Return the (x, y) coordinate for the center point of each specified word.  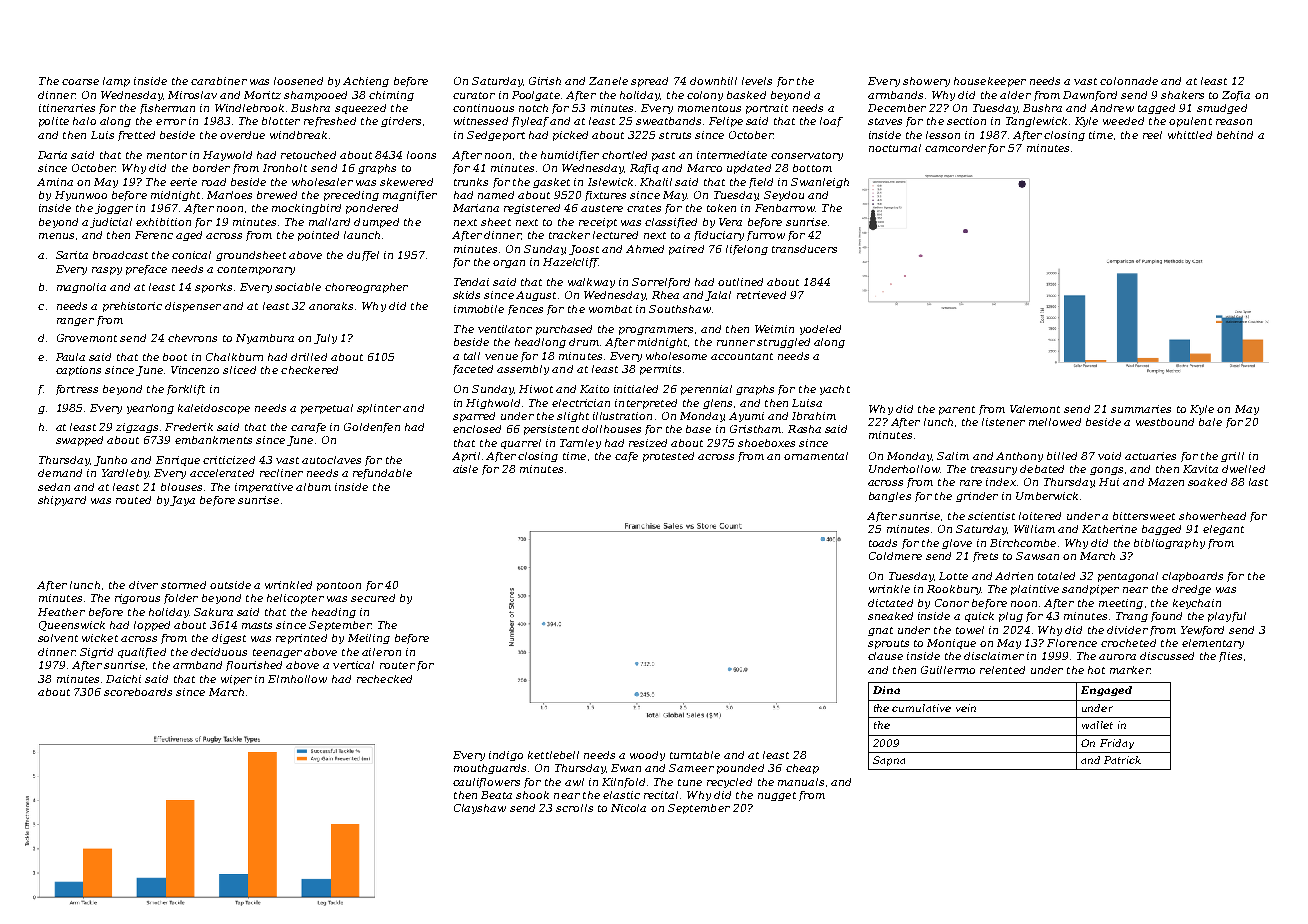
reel (1152, 135)
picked (570, 136)
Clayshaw (480, 809)
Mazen (1166, 482)
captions (78, 371)
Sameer (691, 768)
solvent (58, 638)
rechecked (384, 679)
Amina (55, 182)
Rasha (804, 429)
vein (966, 708)
